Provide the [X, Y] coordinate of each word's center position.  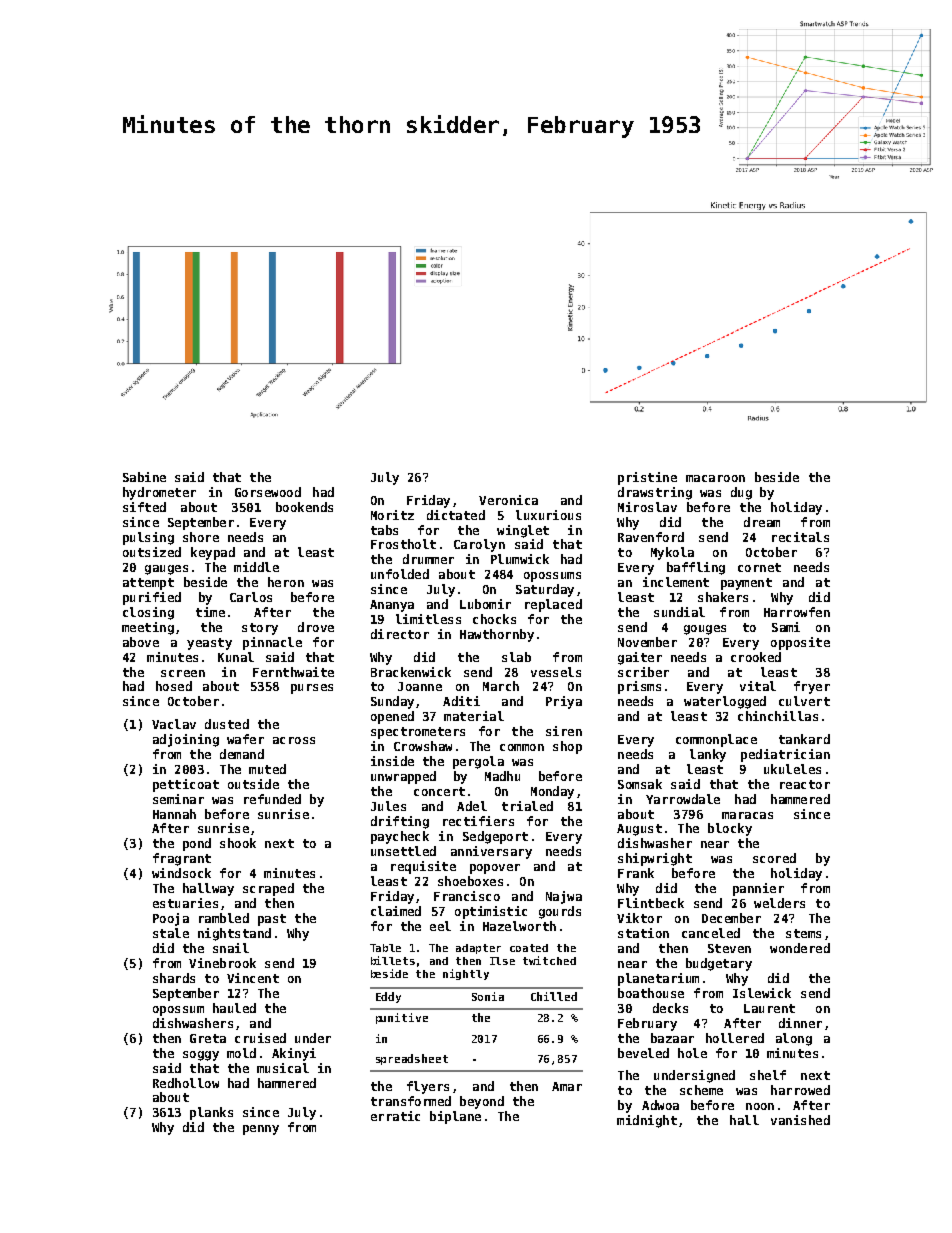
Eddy [388, 997]
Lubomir [485, 604]
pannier [758, 889]
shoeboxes [470, 881]
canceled [711, 933]
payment [746, 584]
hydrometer [159, 493]
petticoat [186, 785]
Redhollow [186, 1083]
